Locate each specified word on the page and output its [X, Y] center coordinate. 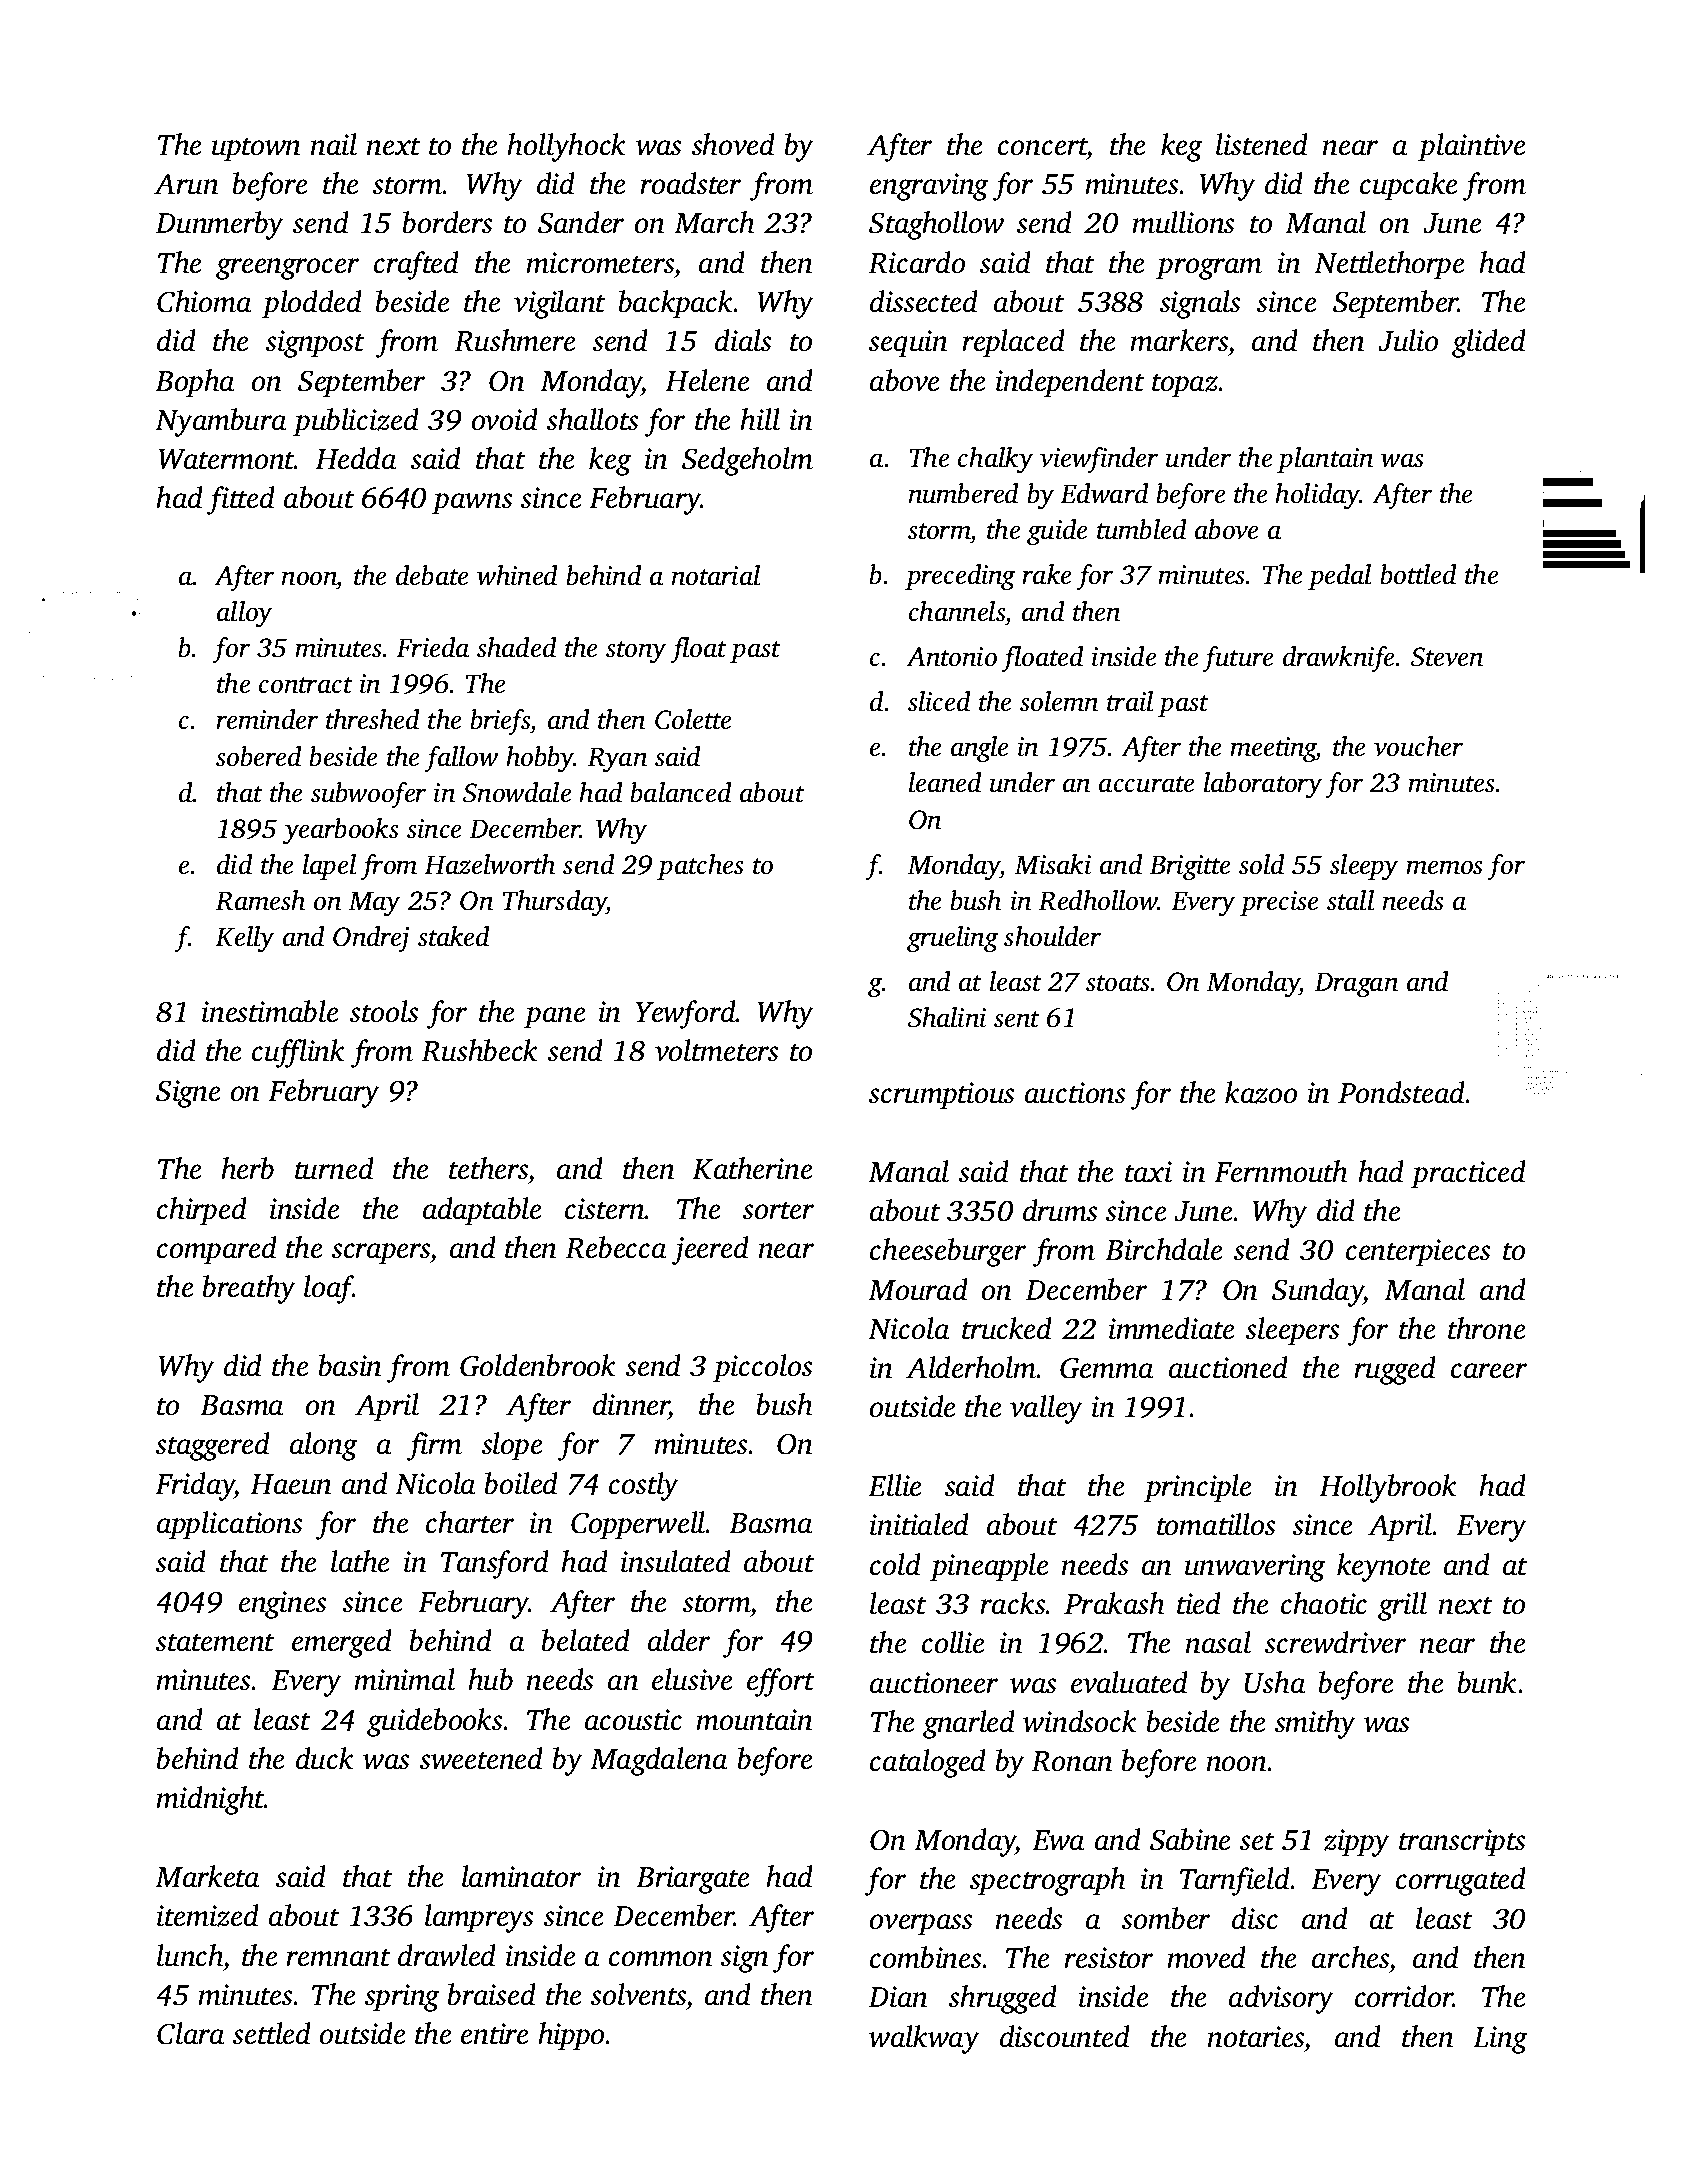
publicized [356, 422]
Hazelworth [489, 864]
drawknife [1339, 659]
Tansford [495, 1564]
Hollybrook [1388, 1488]
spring [402, 1998]
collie [953, 1642]
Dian [898, 1997]
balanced [681, 792]
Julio [1408, 340]
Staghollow [936, 225]
